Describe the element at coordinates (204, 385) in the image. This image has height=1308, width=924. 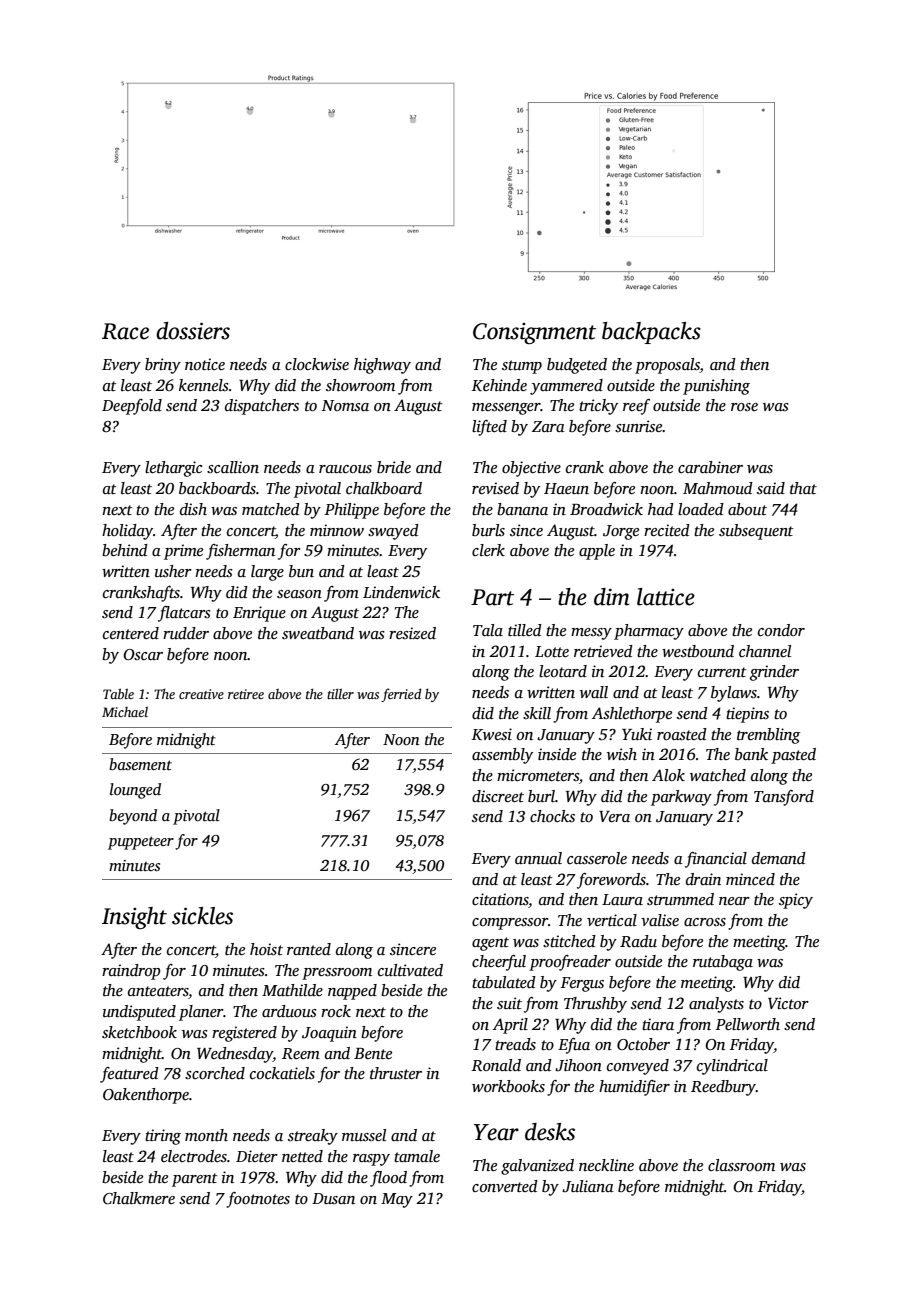
I see `kennels` at that location.
